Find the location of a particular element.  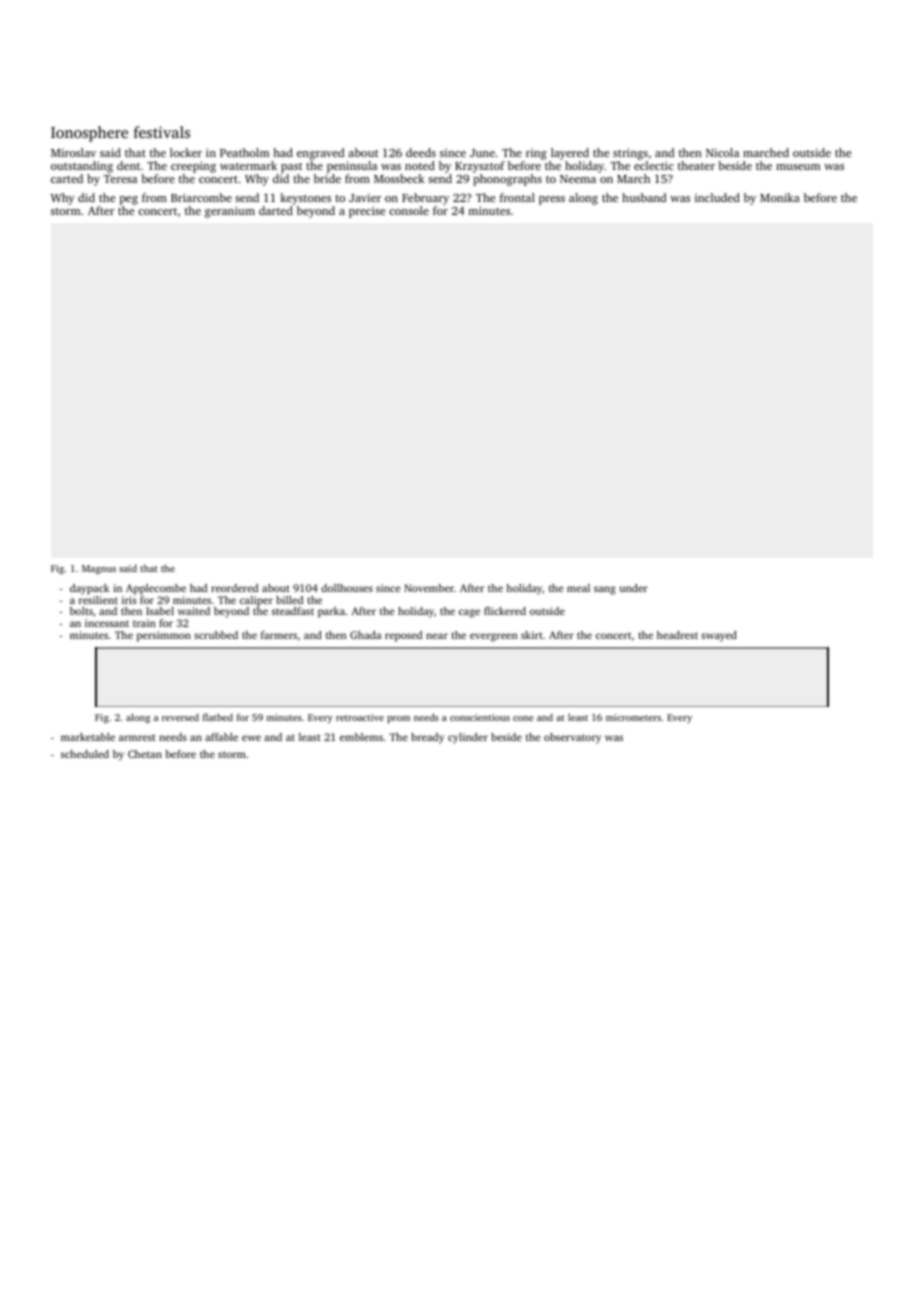

farmers is located at coordinates (279, 635).
